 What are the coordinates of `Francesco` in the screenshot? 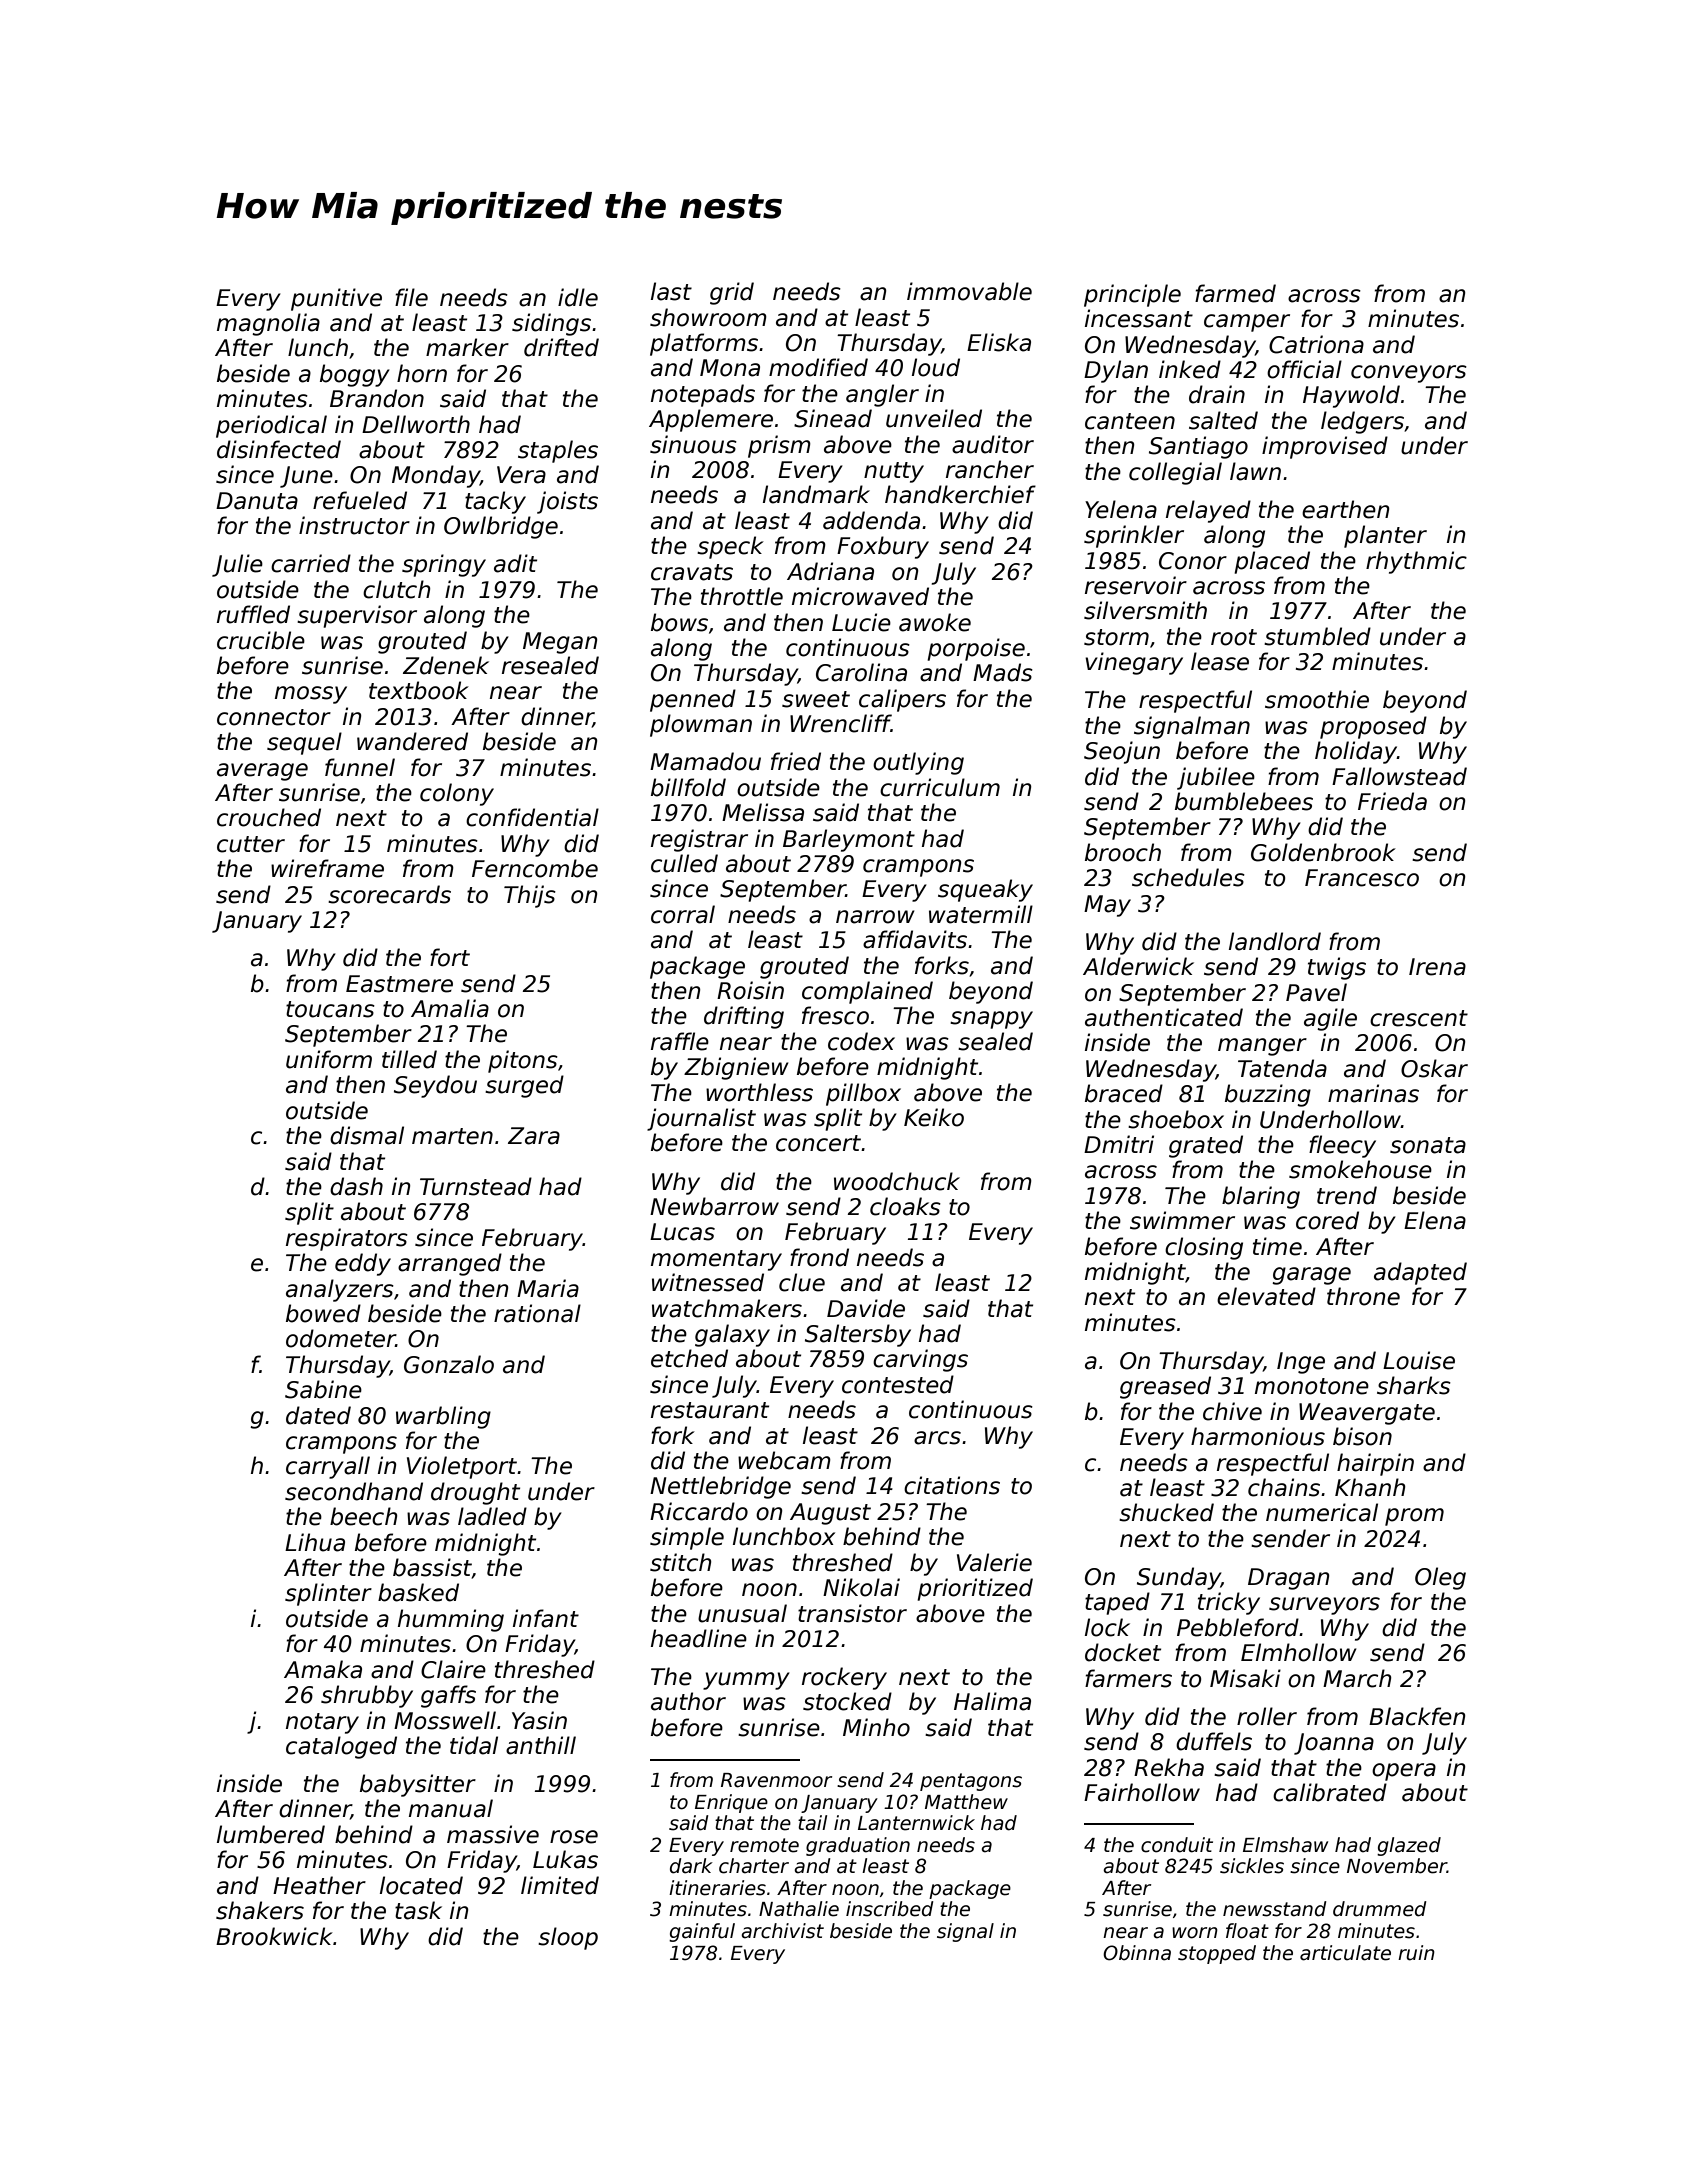 It's located at (1362, 878).
